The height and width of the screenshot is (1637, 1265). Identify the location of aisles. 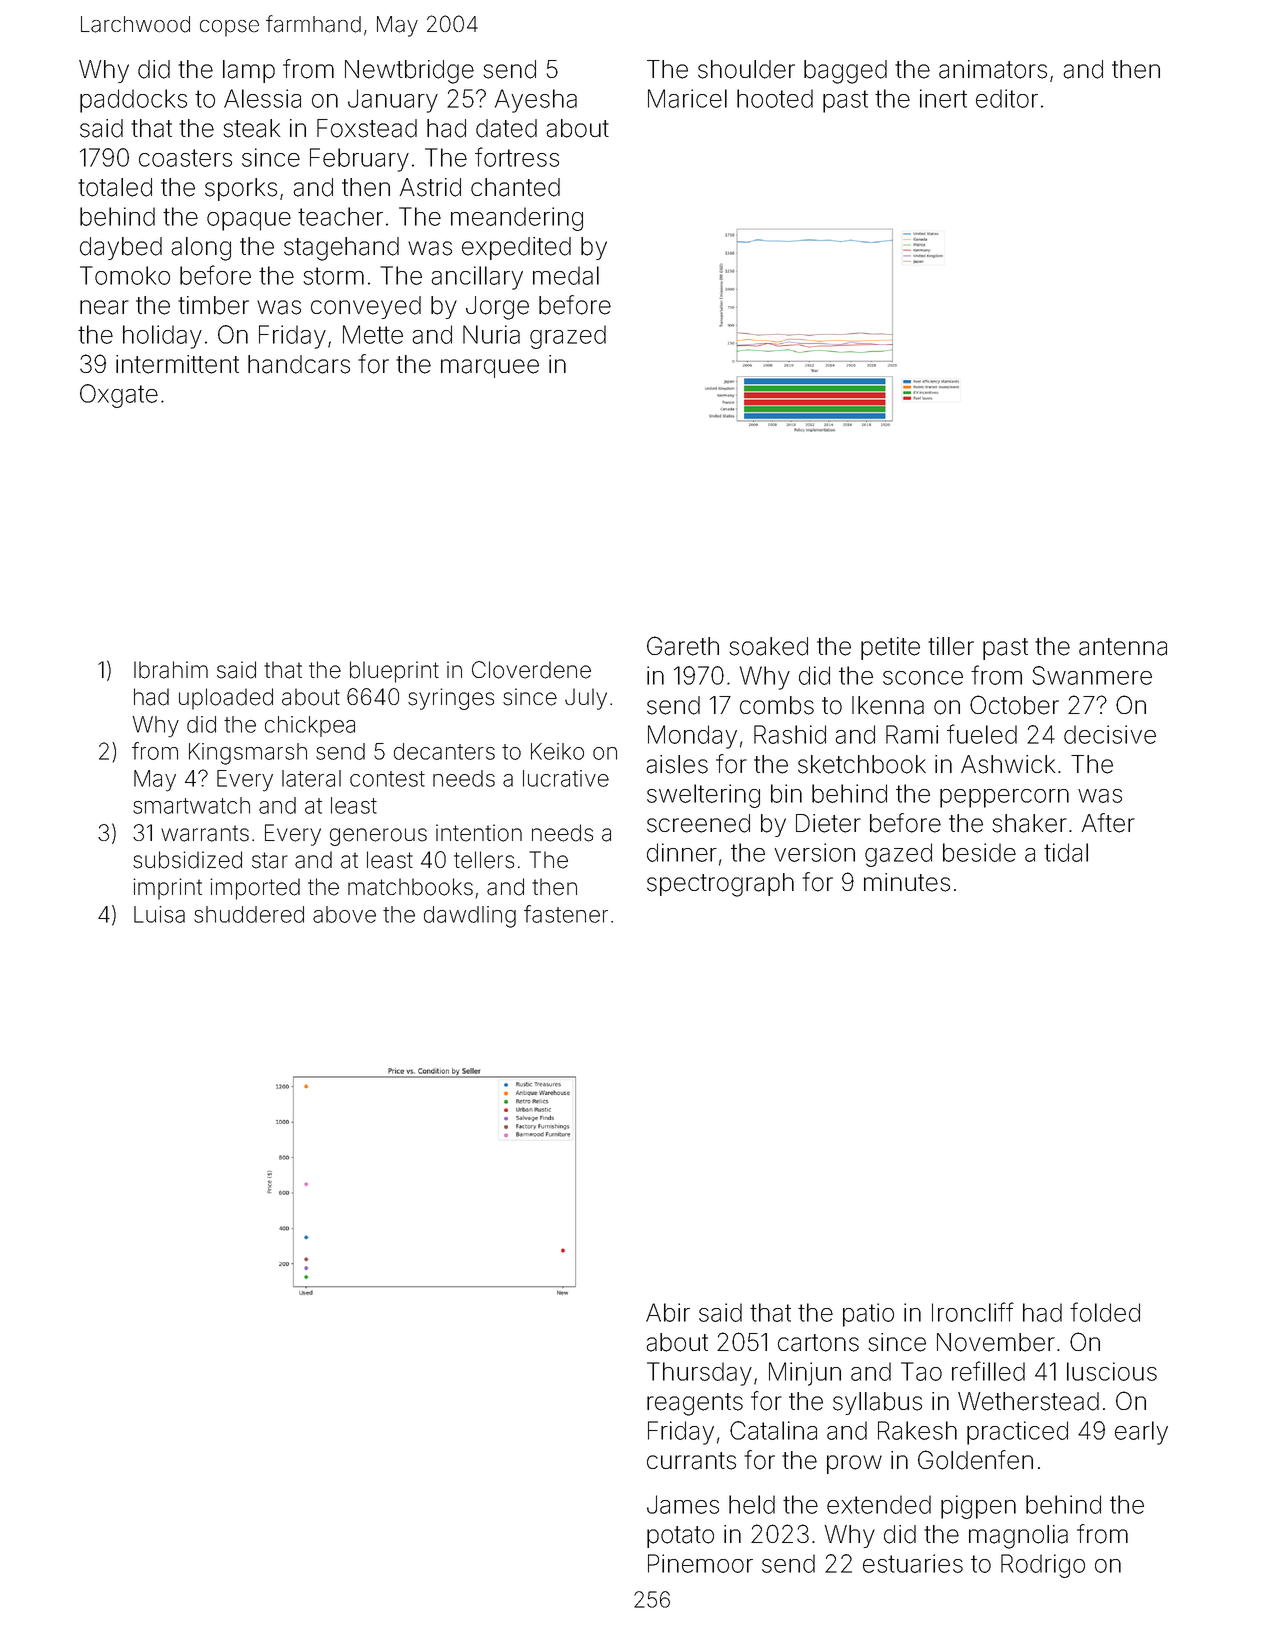
(677, 764).
